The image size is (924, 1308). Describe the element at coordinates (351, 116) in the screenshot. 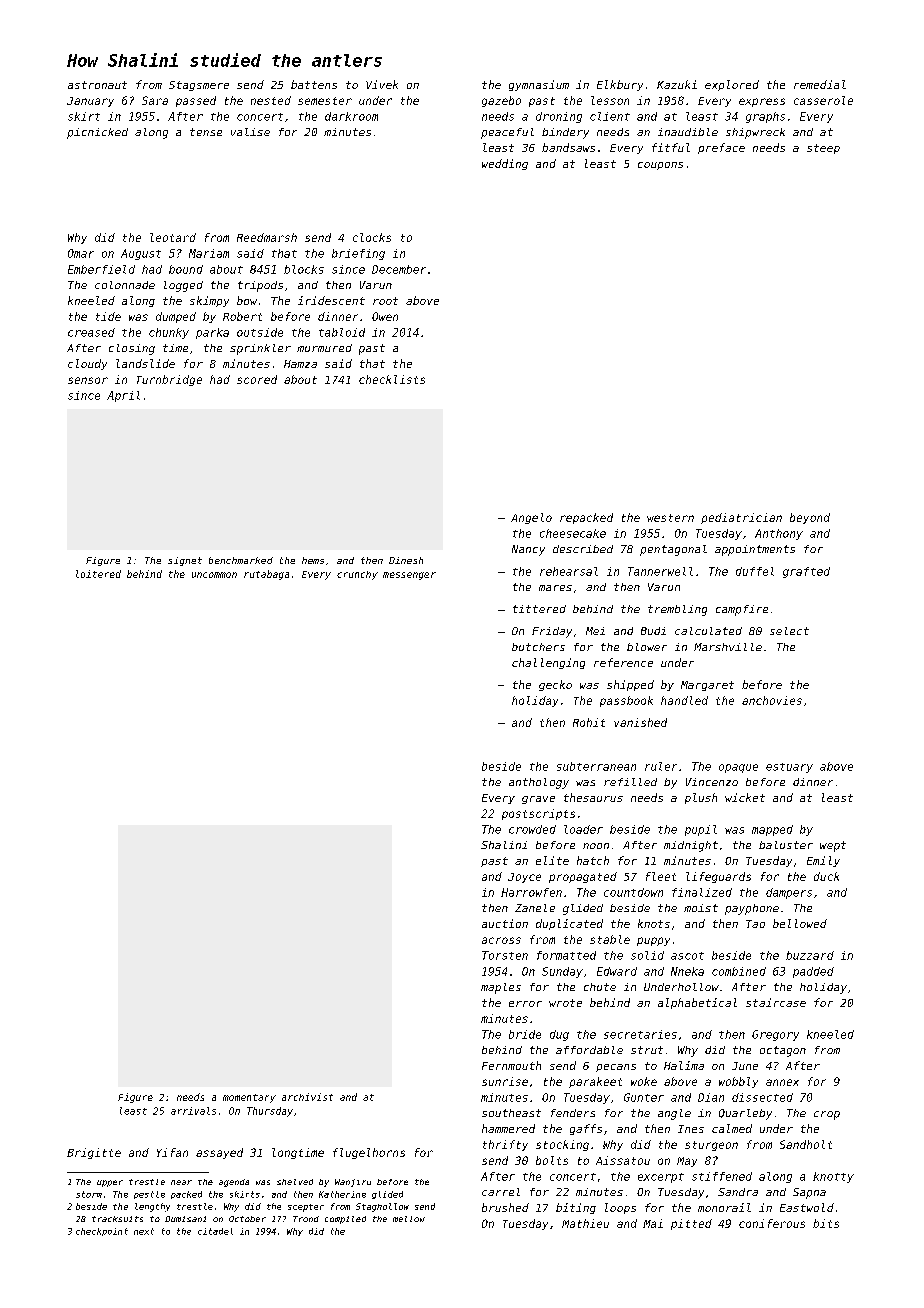

I see `darkroom` at that location.
